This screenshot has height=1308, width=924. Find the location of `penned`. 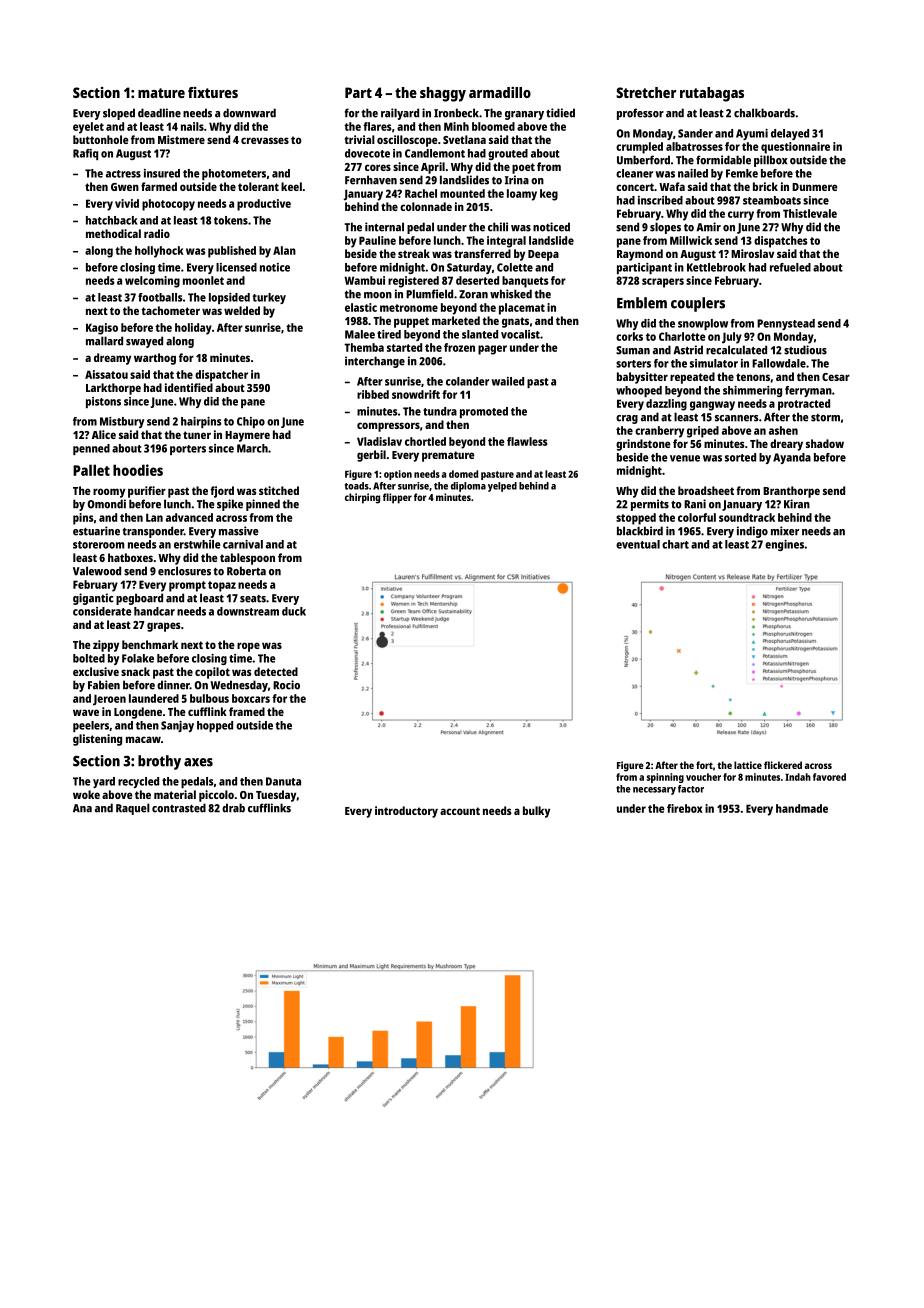

penned is located at coordinates (91, 449).
